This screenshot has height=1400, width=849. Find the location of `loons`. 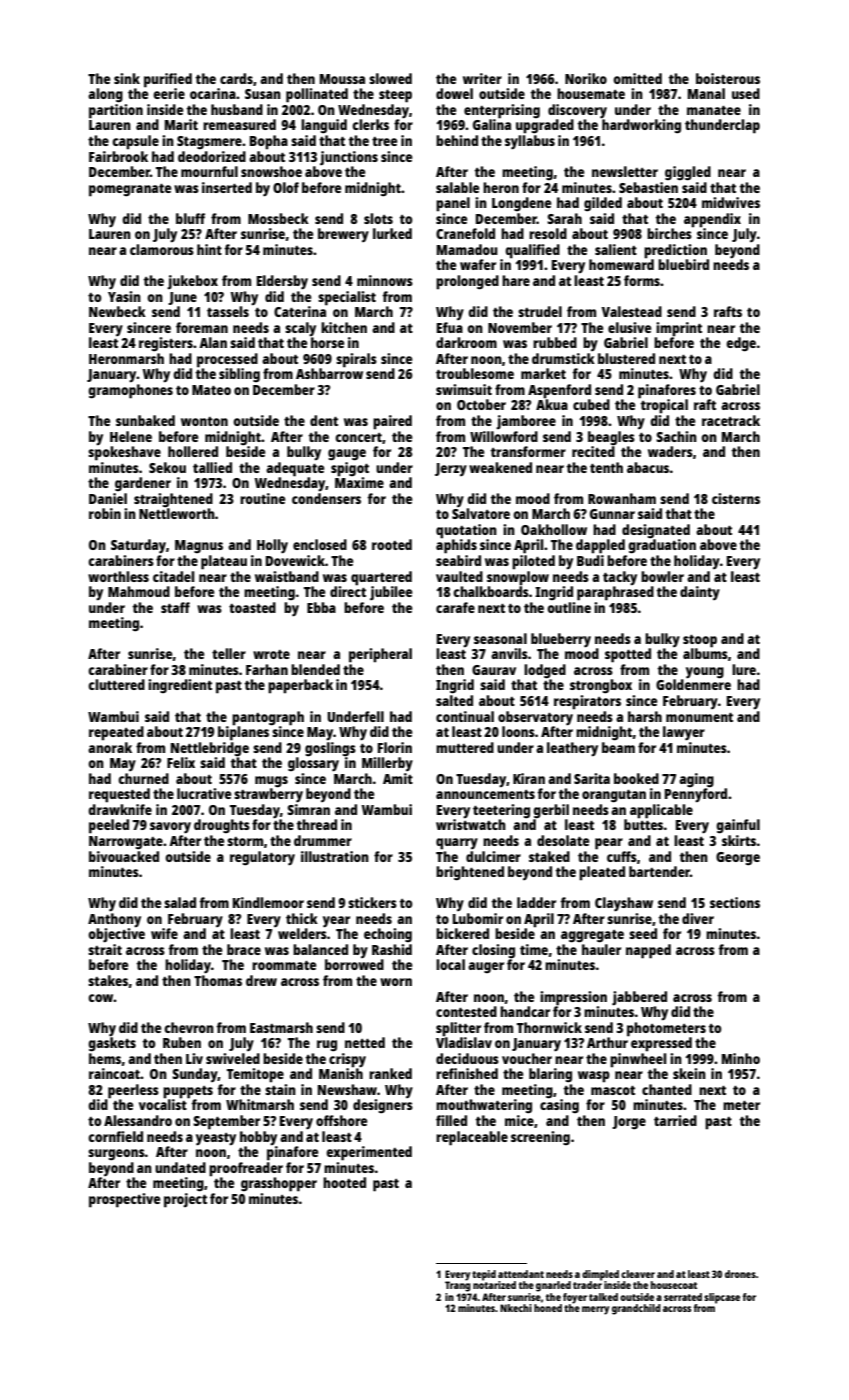

loons is located at coordinates (518, 731).
